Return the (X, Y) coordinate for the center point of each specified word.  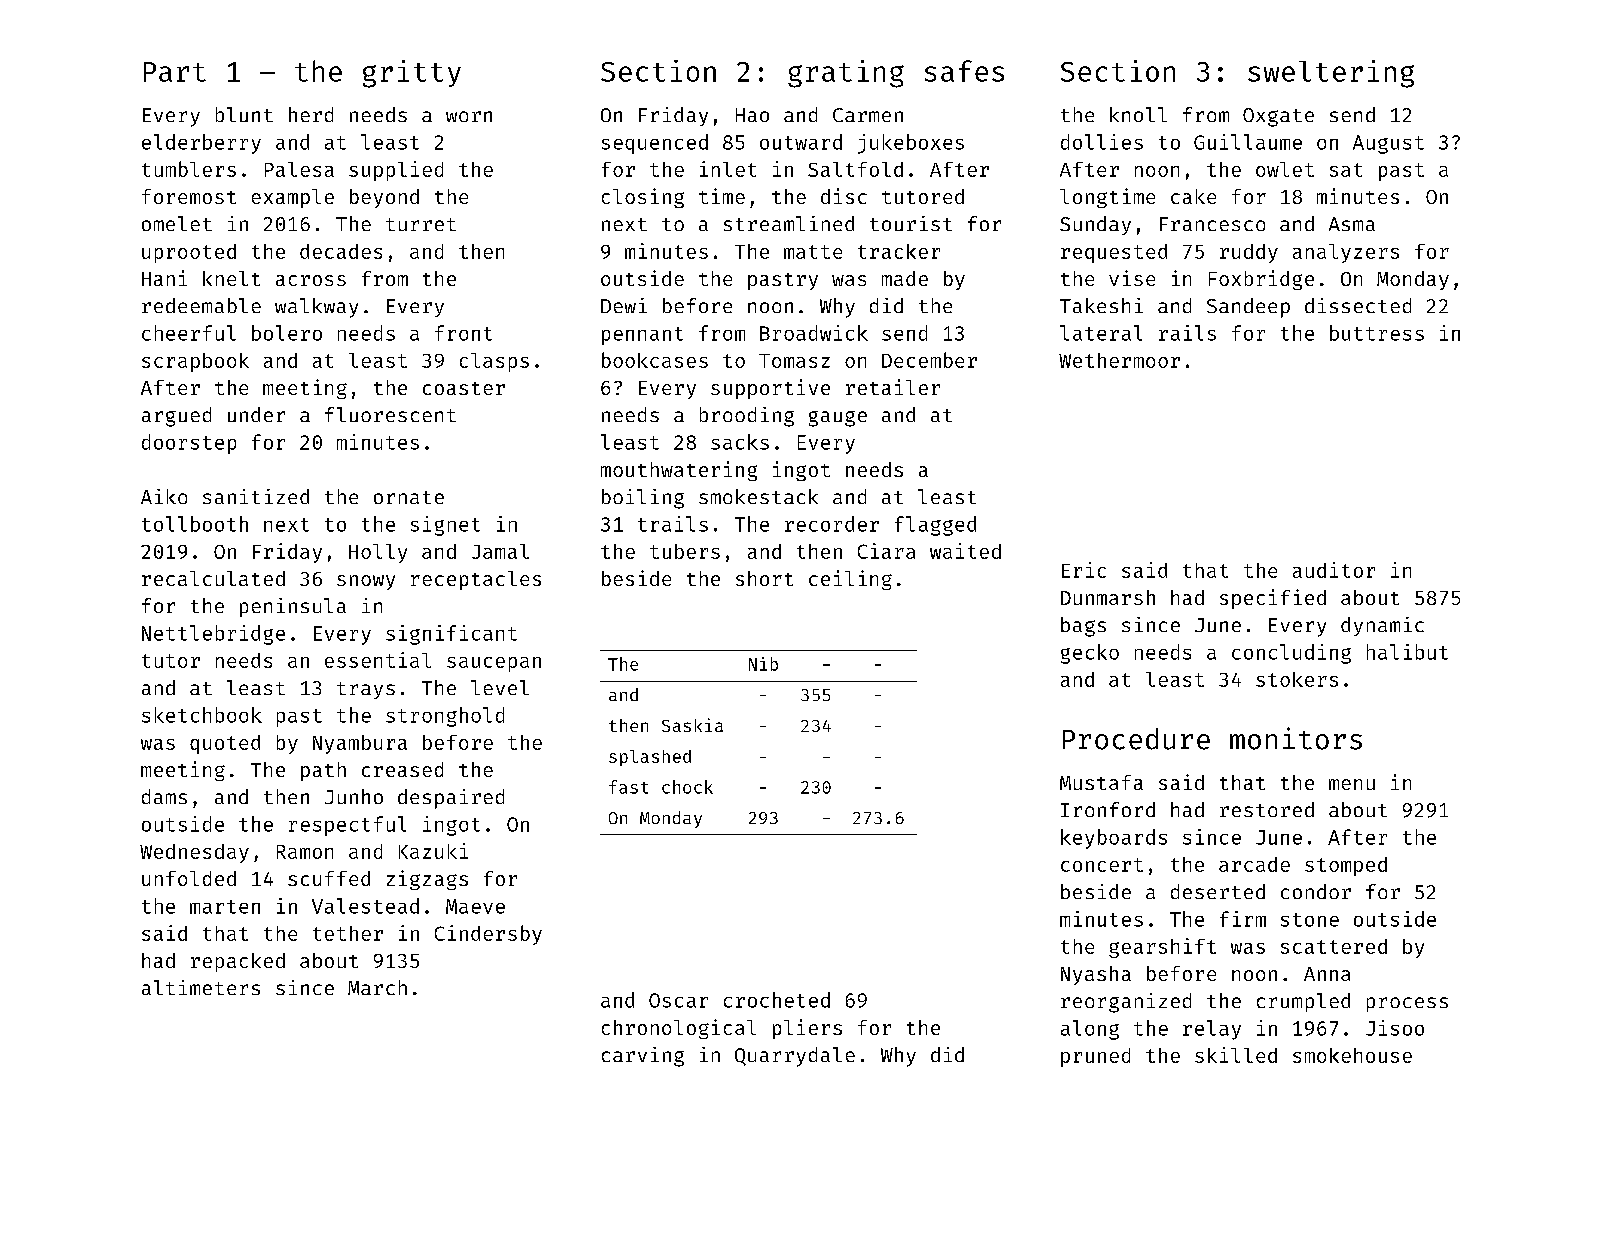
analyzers (1346, 253)
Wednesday (194, 853)
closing (643, 198)
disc (844, 196)
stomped (1346, 866)
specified (1273, 599)
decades (341, 251)
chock (687, 787)
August (1388, 144)
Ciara (886, 551)
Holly (378, 553)
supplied (396, 171)
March (377, 987)
